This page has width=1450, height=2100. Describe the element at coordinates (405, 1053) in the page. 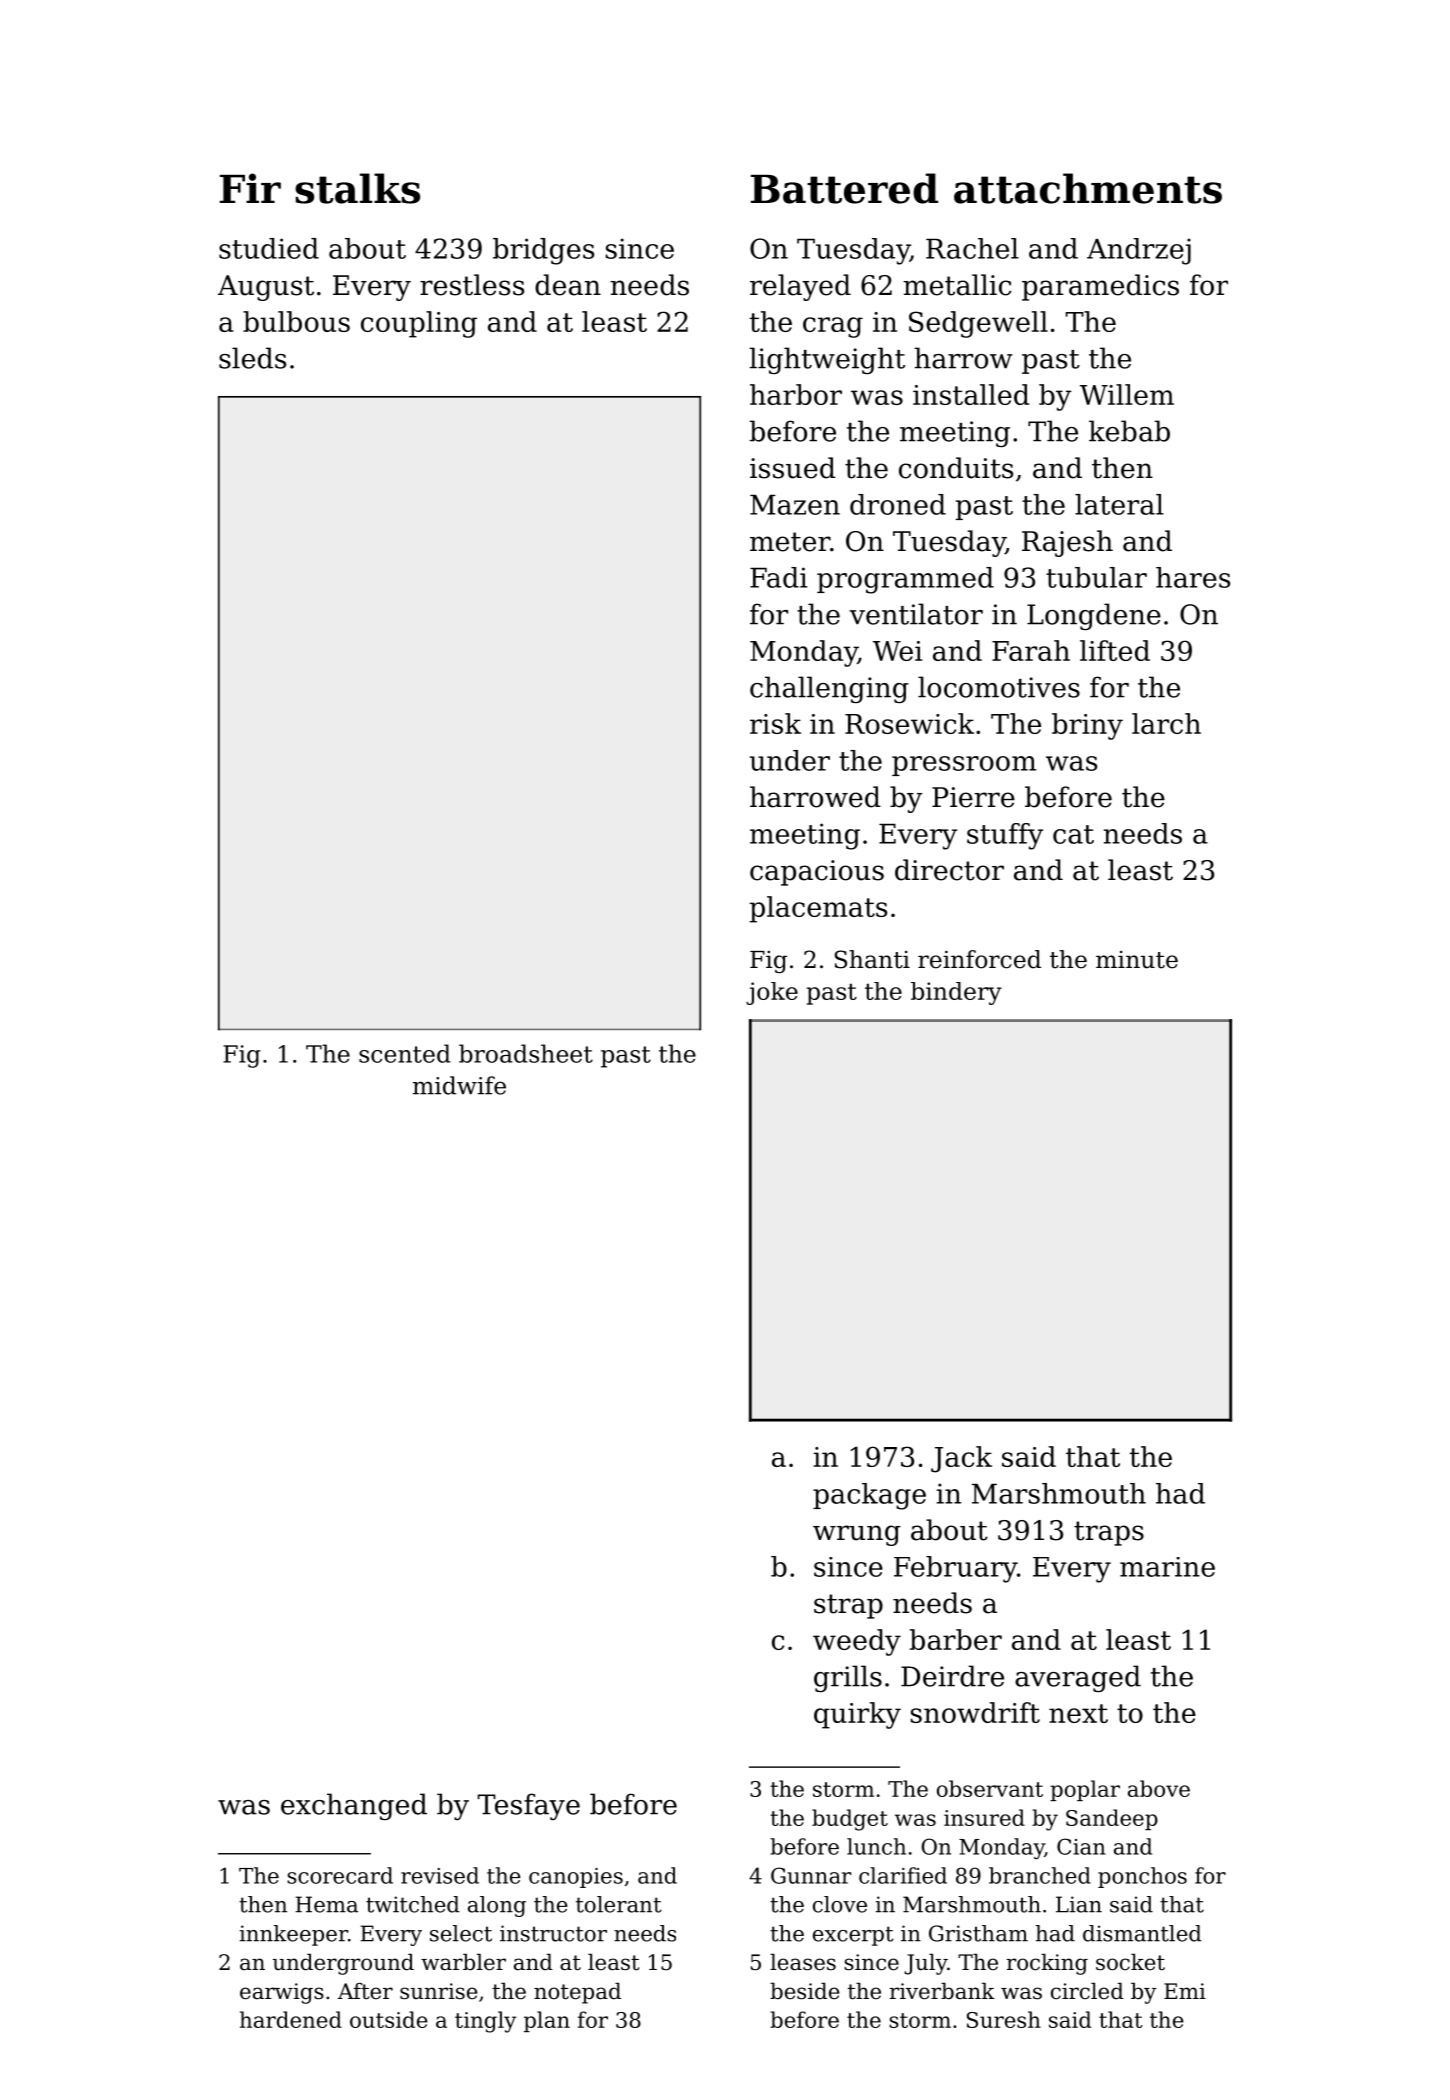

I see `scented` at that location.
